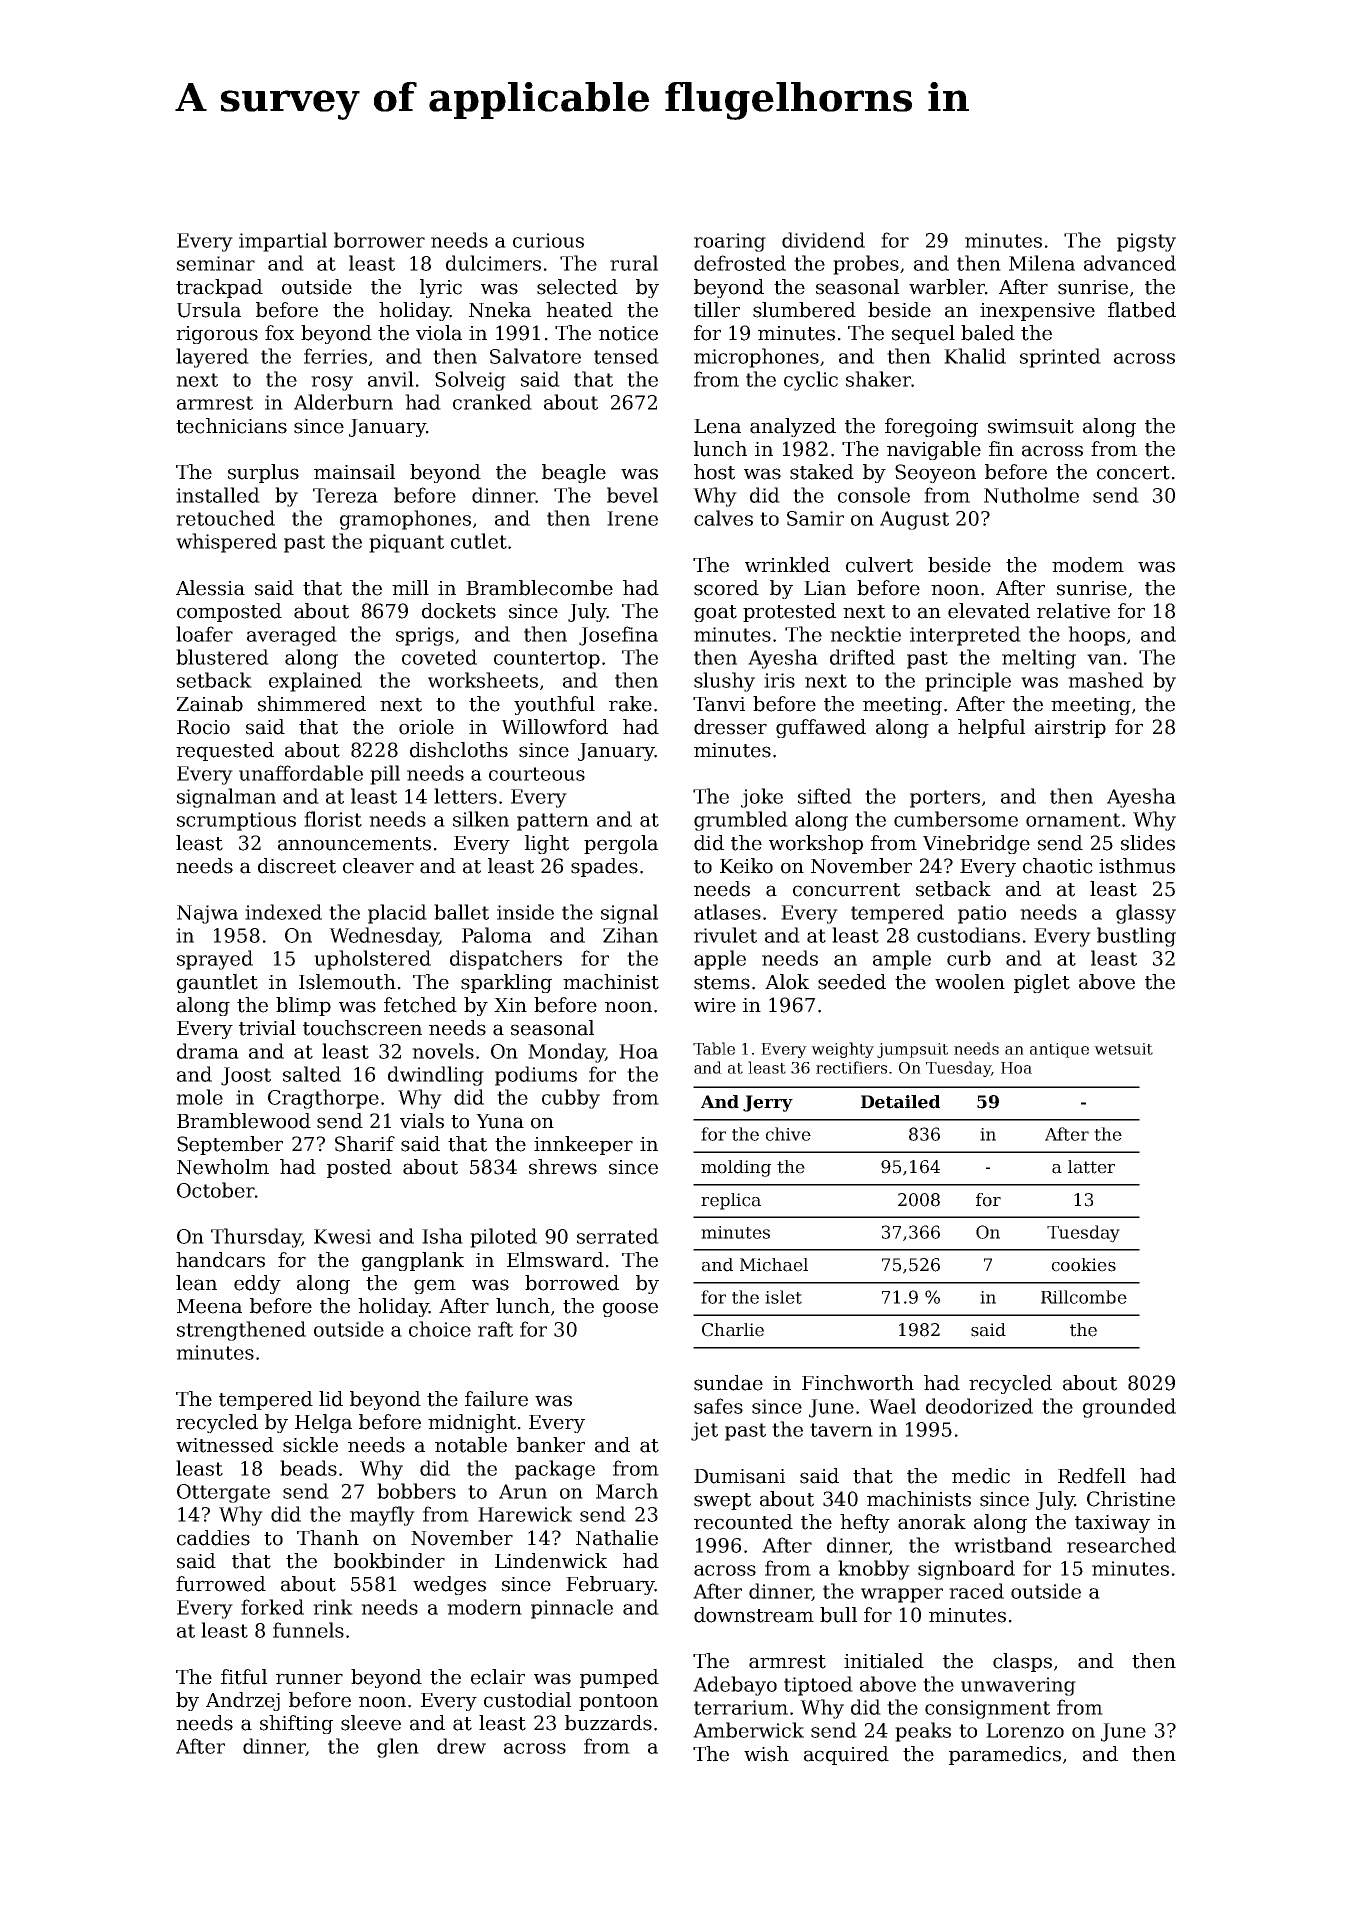 This image has height=1912, width=1352. I want to click on drew, so click(461, 1746).
